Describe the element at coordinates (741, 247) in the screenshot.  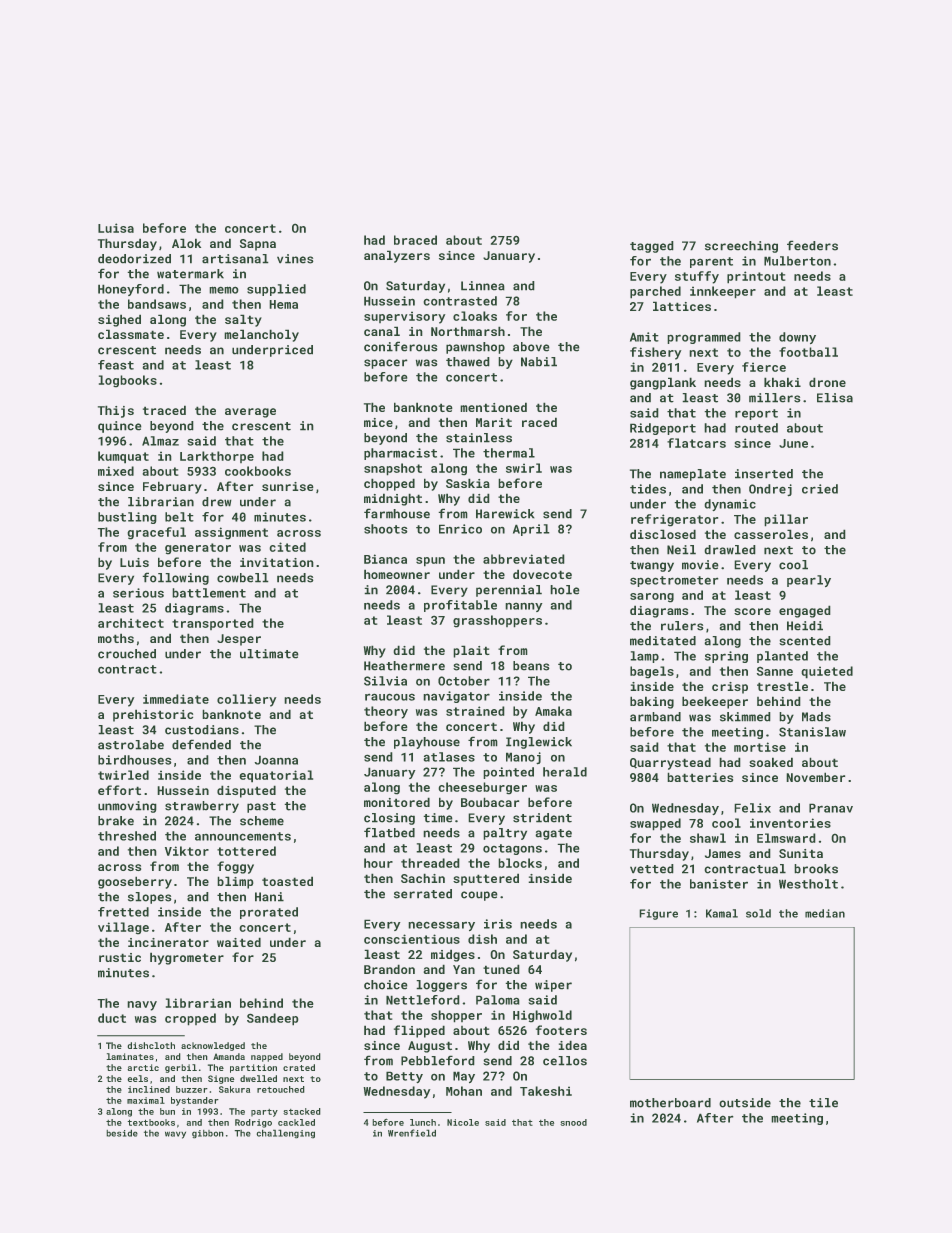
I see `screeching` at that location.
